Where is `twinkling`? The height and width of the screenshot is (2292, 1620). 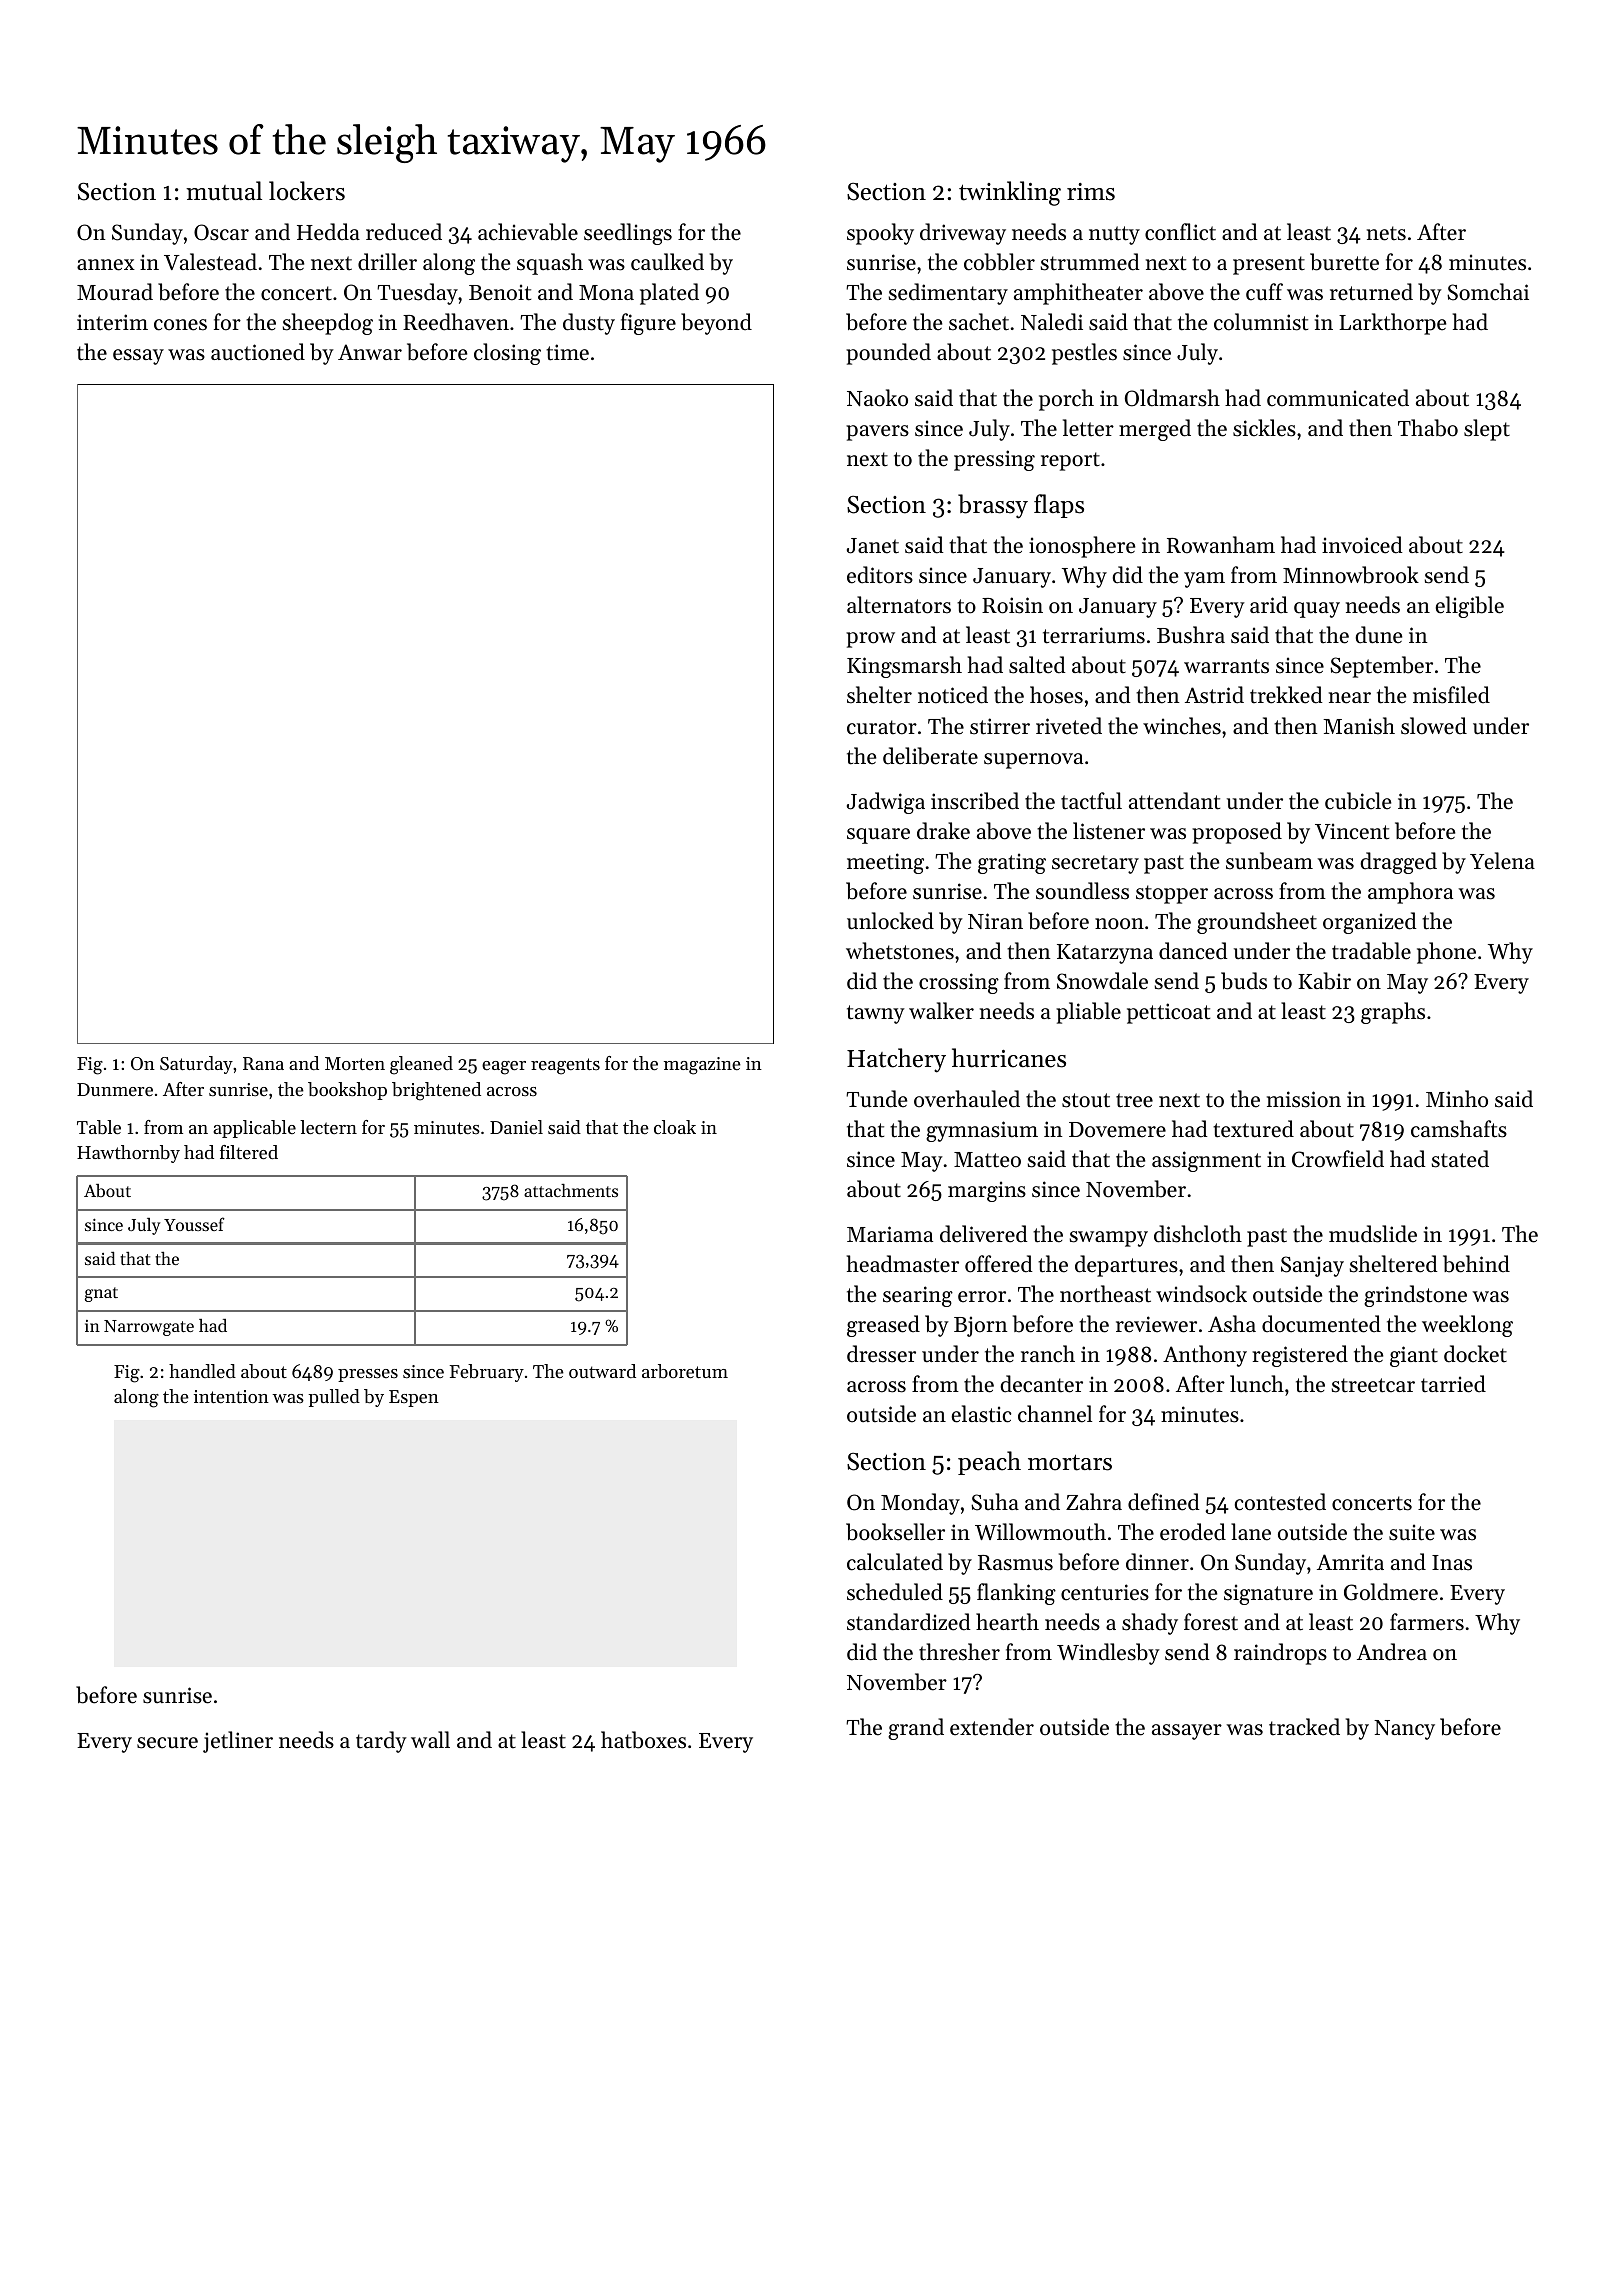
twinkling is located at coordinates (1010, 193).
